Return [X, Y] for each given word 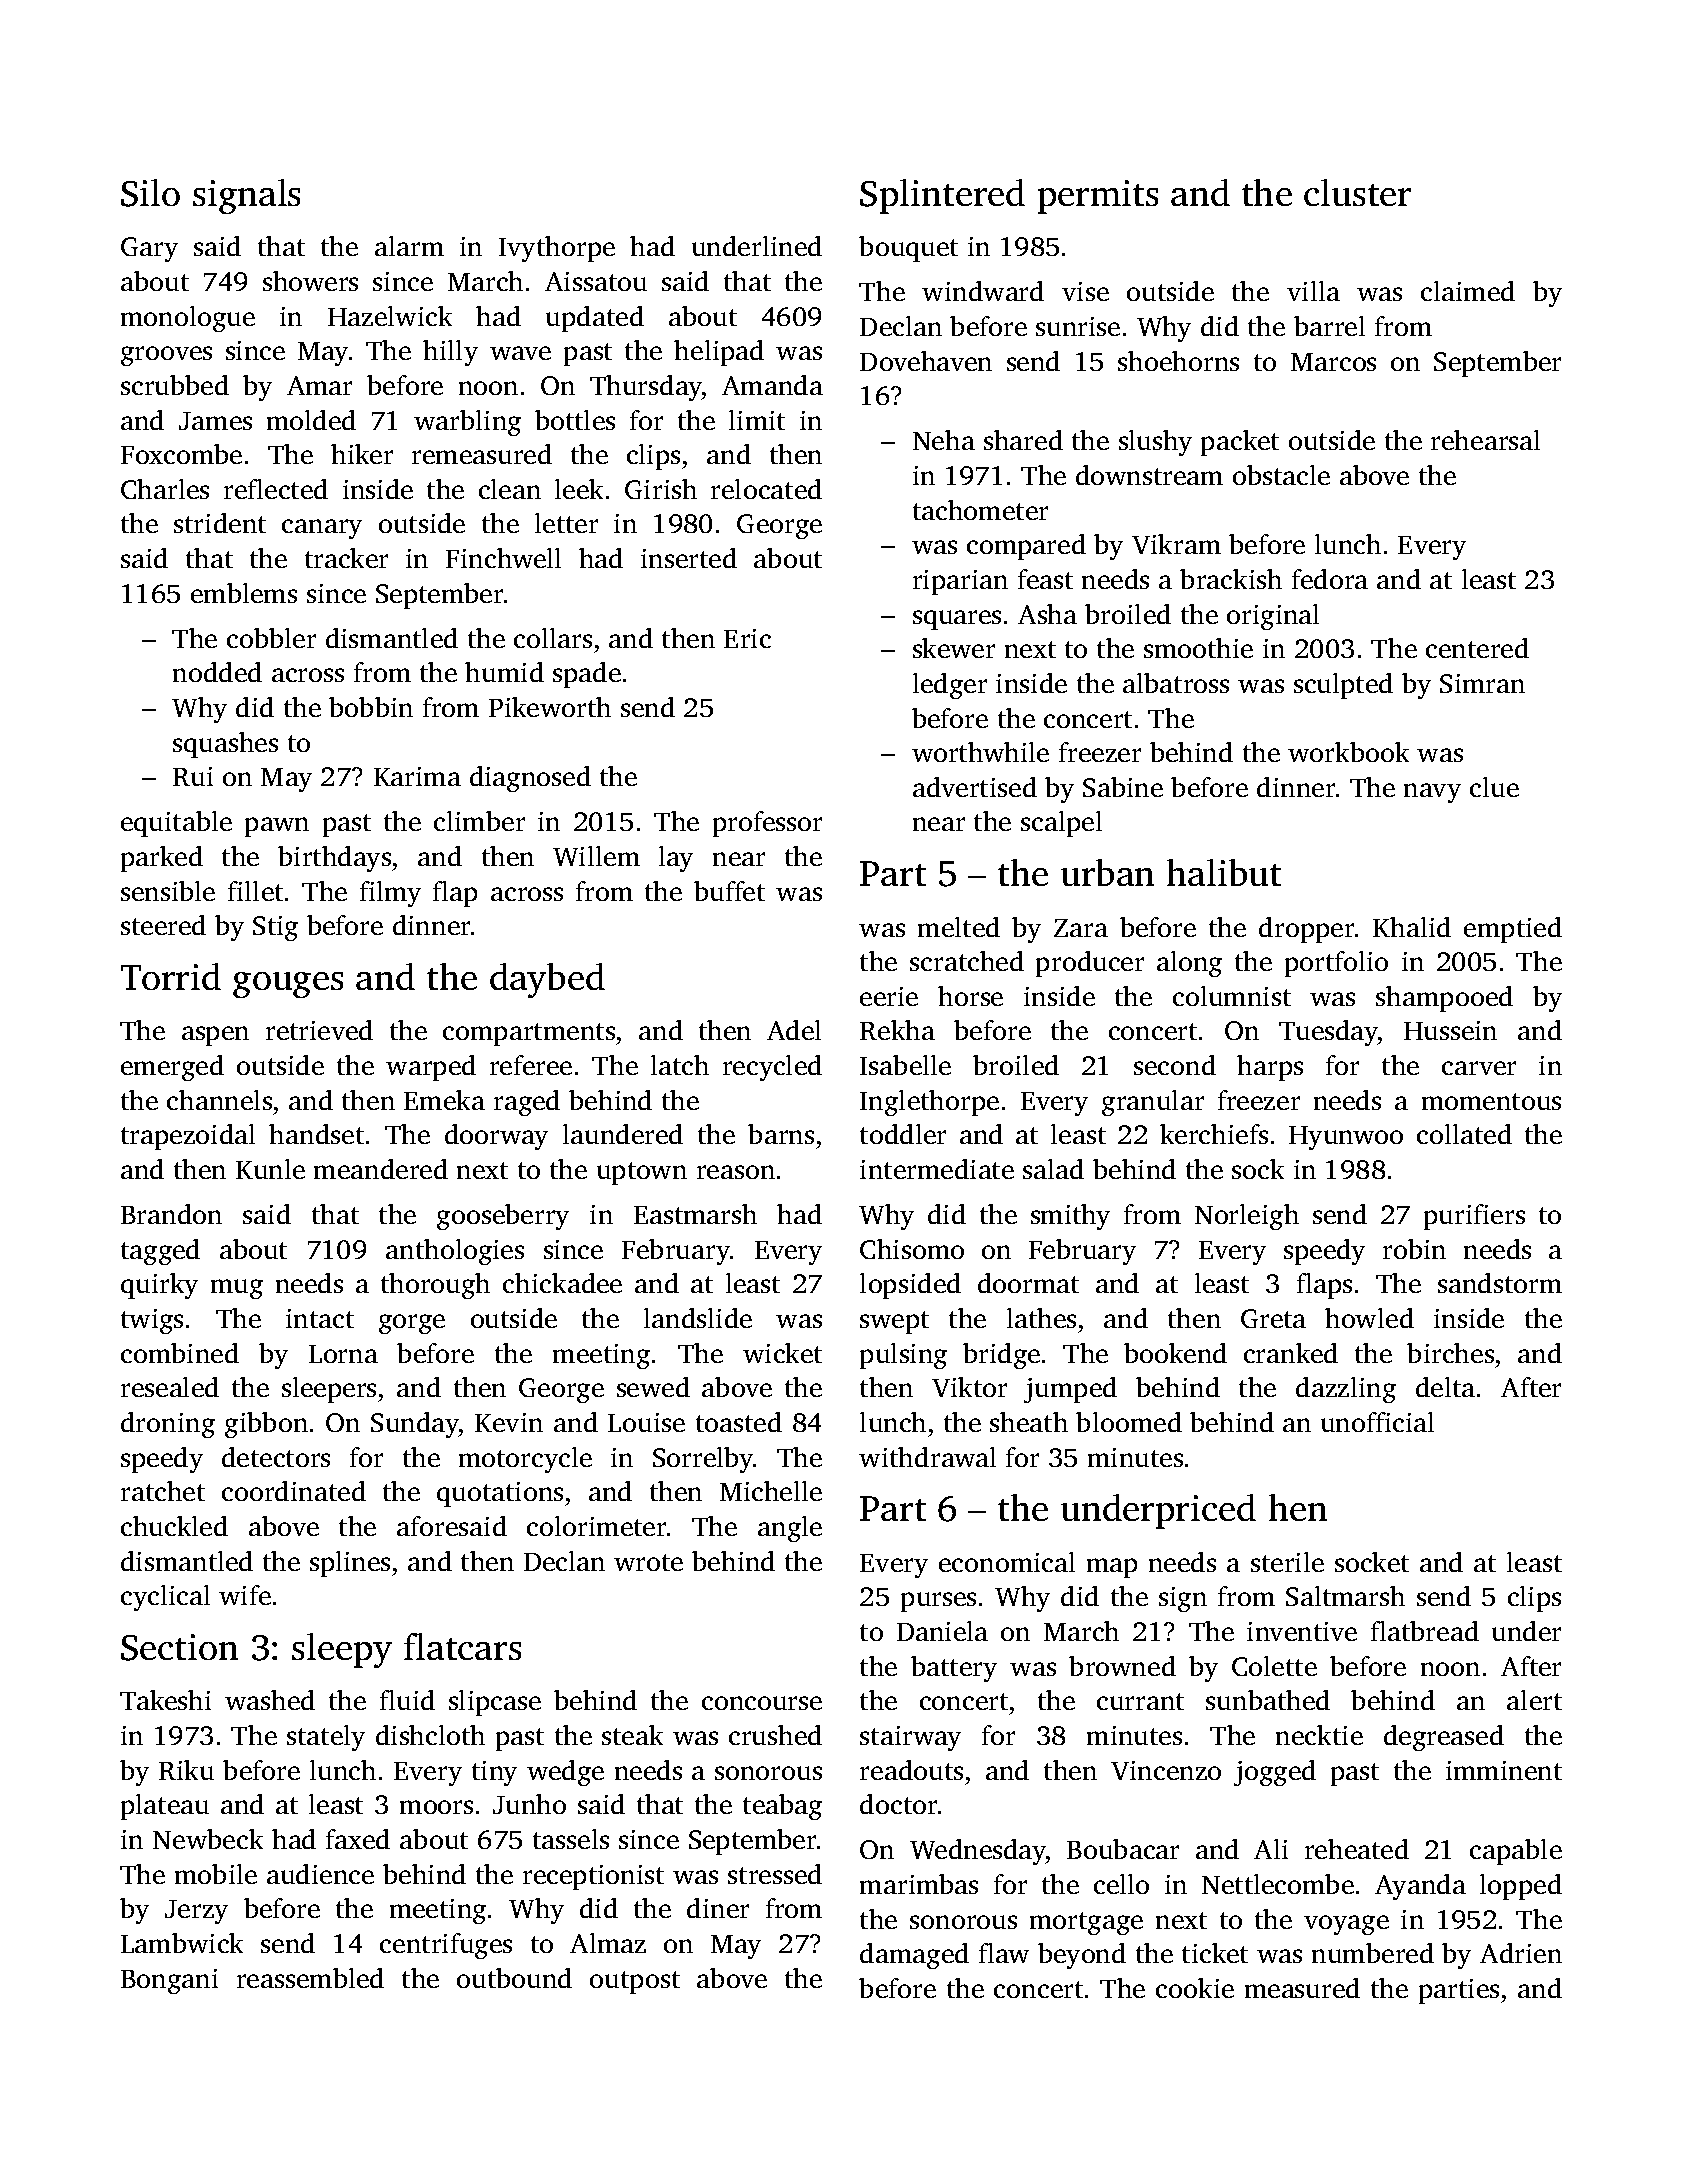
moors [436, 1807]
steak [632, 1735]
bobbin [371, 707]
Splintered [942, 196]
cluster [1357, 192]
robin [1414, 1249]
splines [350, 1564]
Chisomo [912, 1249]
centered [1477, 648]
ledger [950, 686]
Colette [1274, 1666]
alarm [409, 246]
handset [316, 1134]
